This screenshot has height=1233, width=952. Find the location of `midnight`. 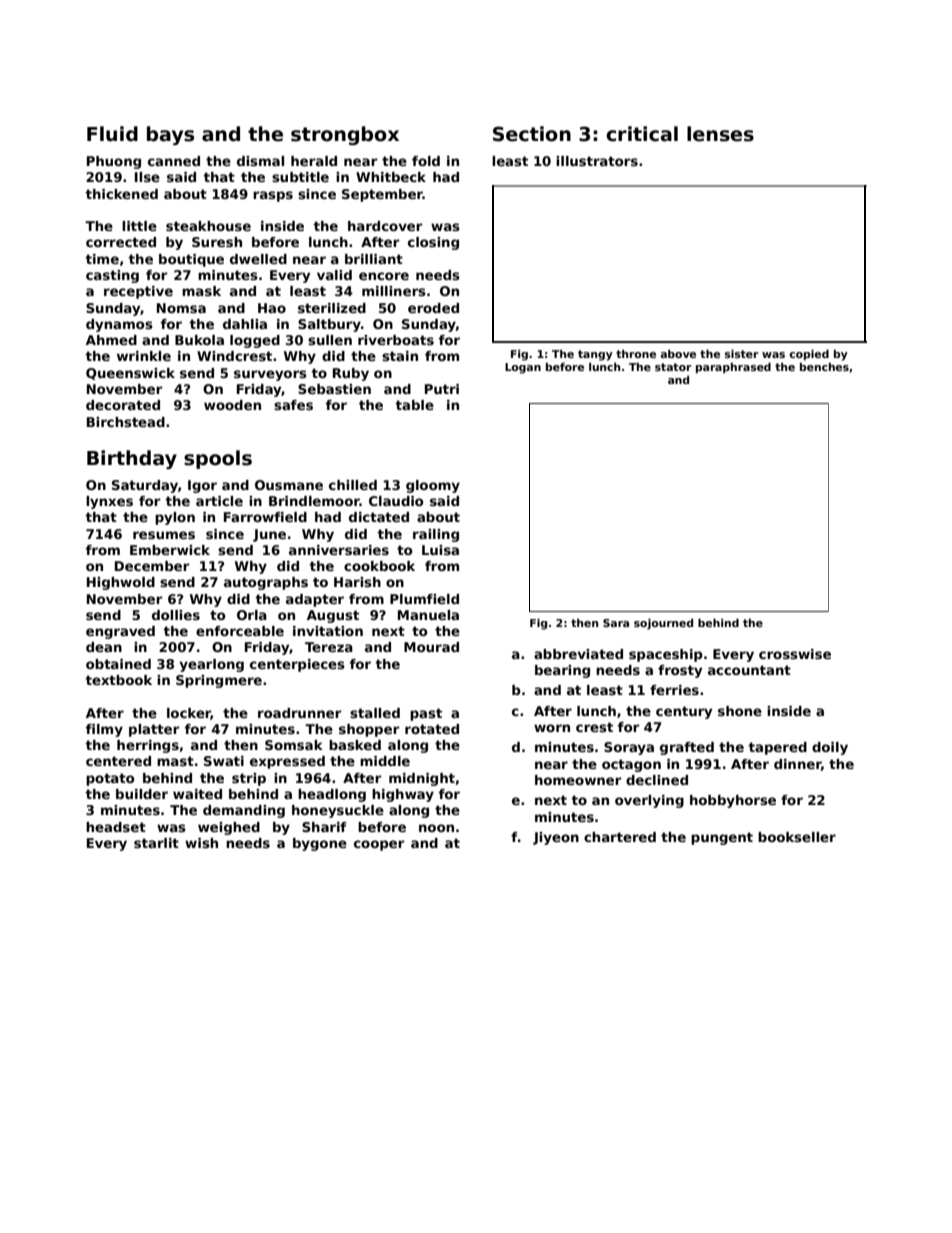

midnight is located at coordinates (422, 779).
